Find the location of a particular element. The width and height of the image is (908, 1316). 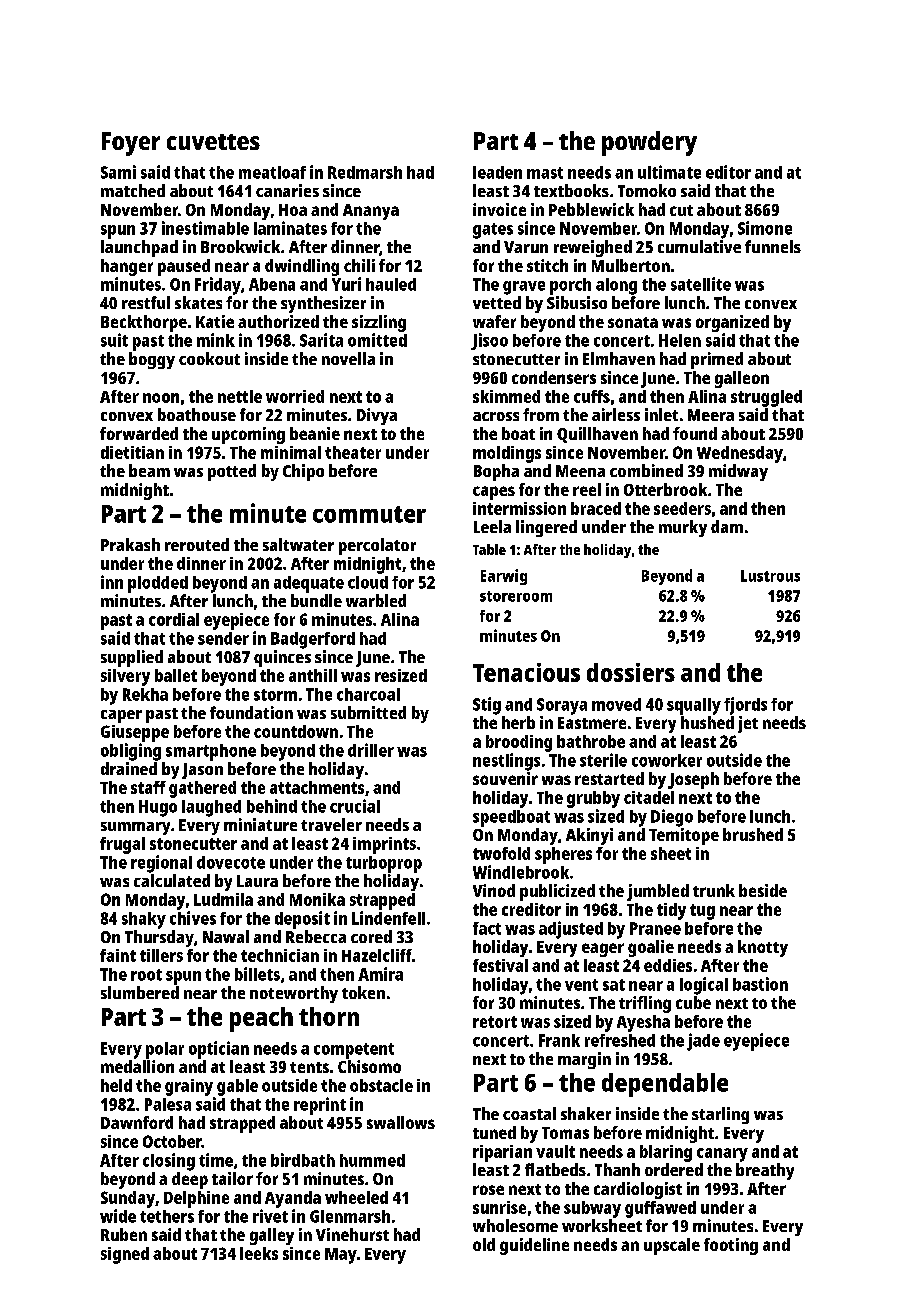

chili is located at coordinates (359, 265).
